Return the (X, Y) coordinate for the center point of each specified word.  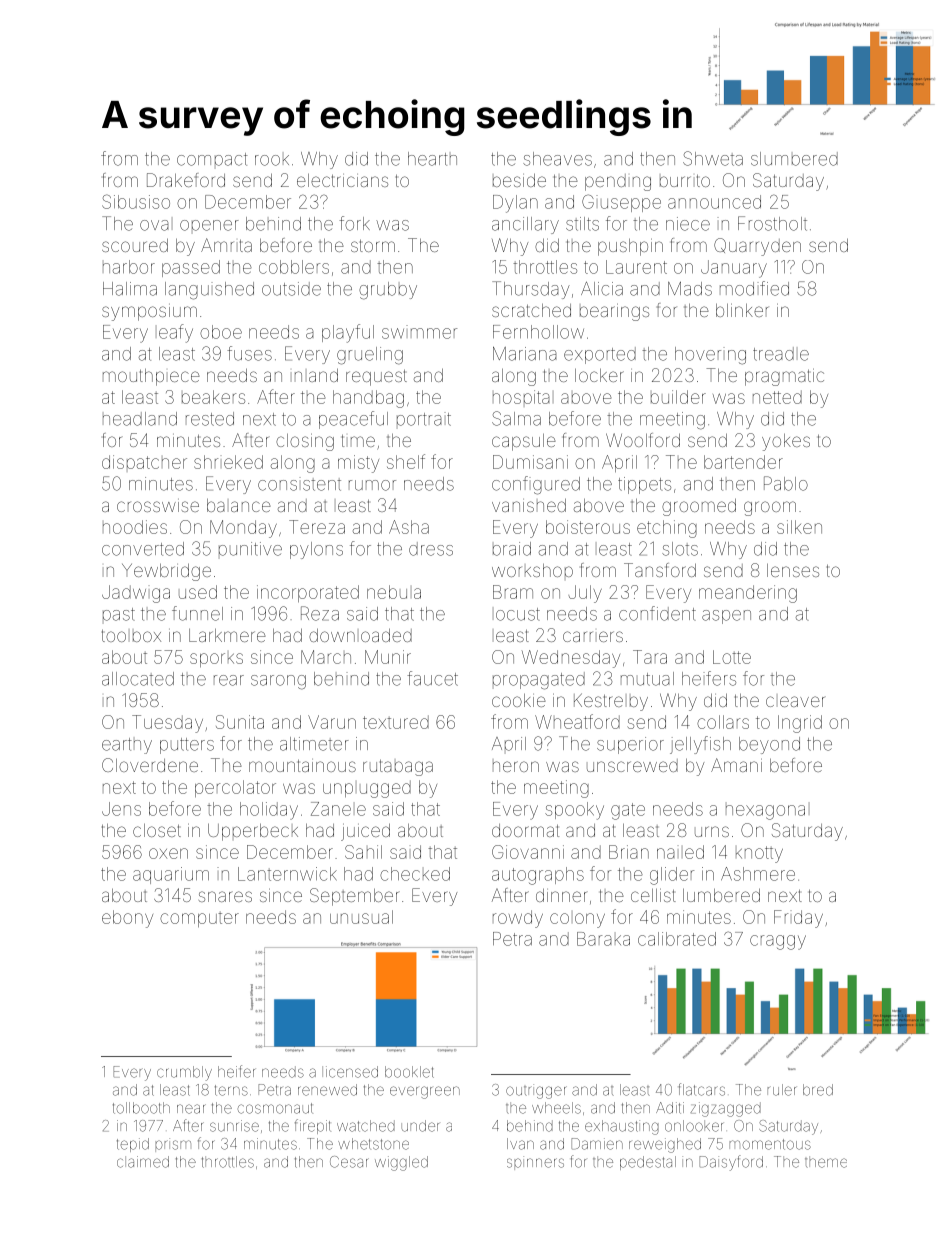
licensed (350, 1072)
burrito (685, 180)
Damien (597, 1144)
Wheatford (577, 721)
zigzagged (725, 1109)
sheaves (557, 159)
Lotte (732, 657)
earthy (127, 746)
